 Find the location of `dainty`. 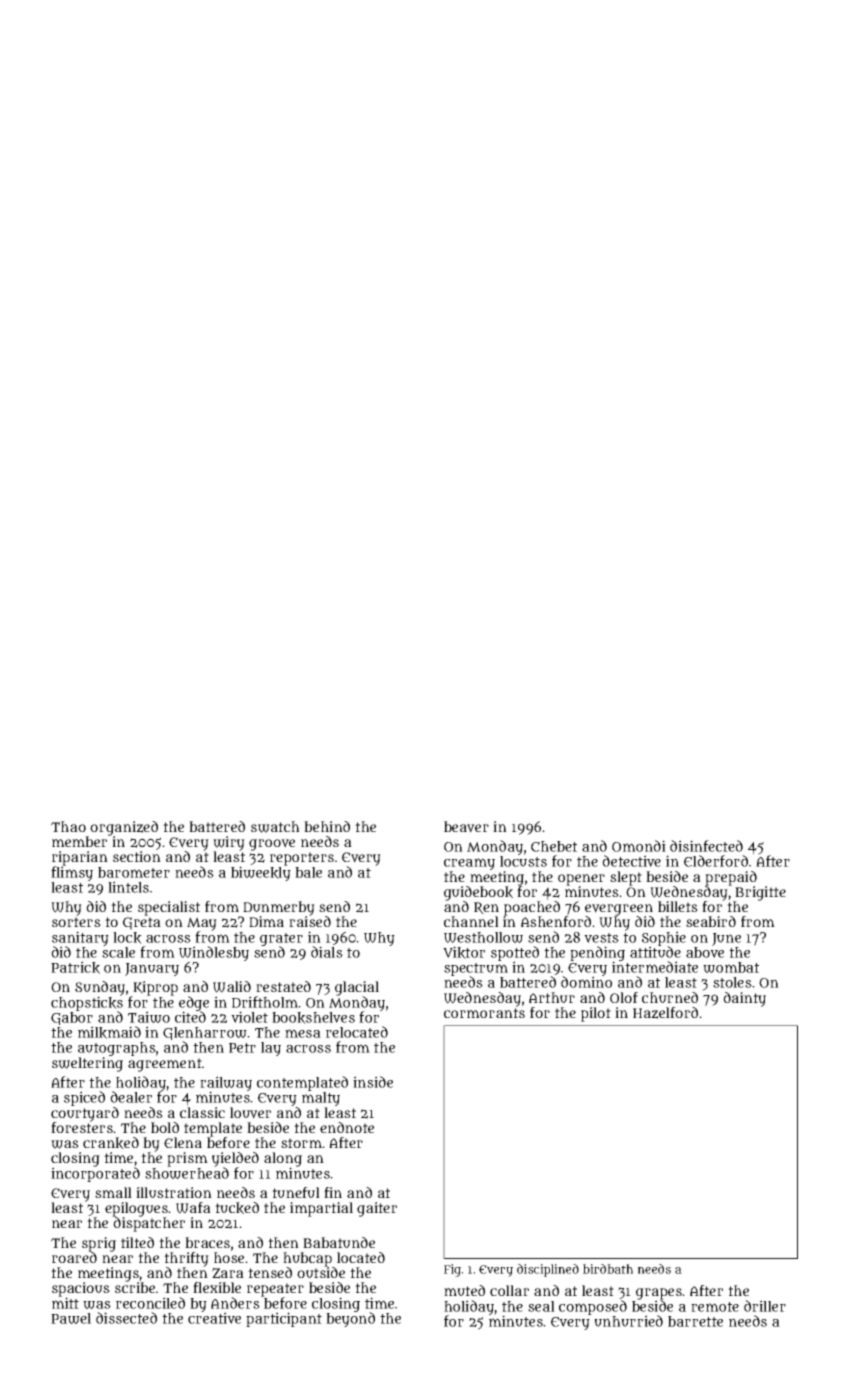

dainty is located at coordinates (744, 999).
